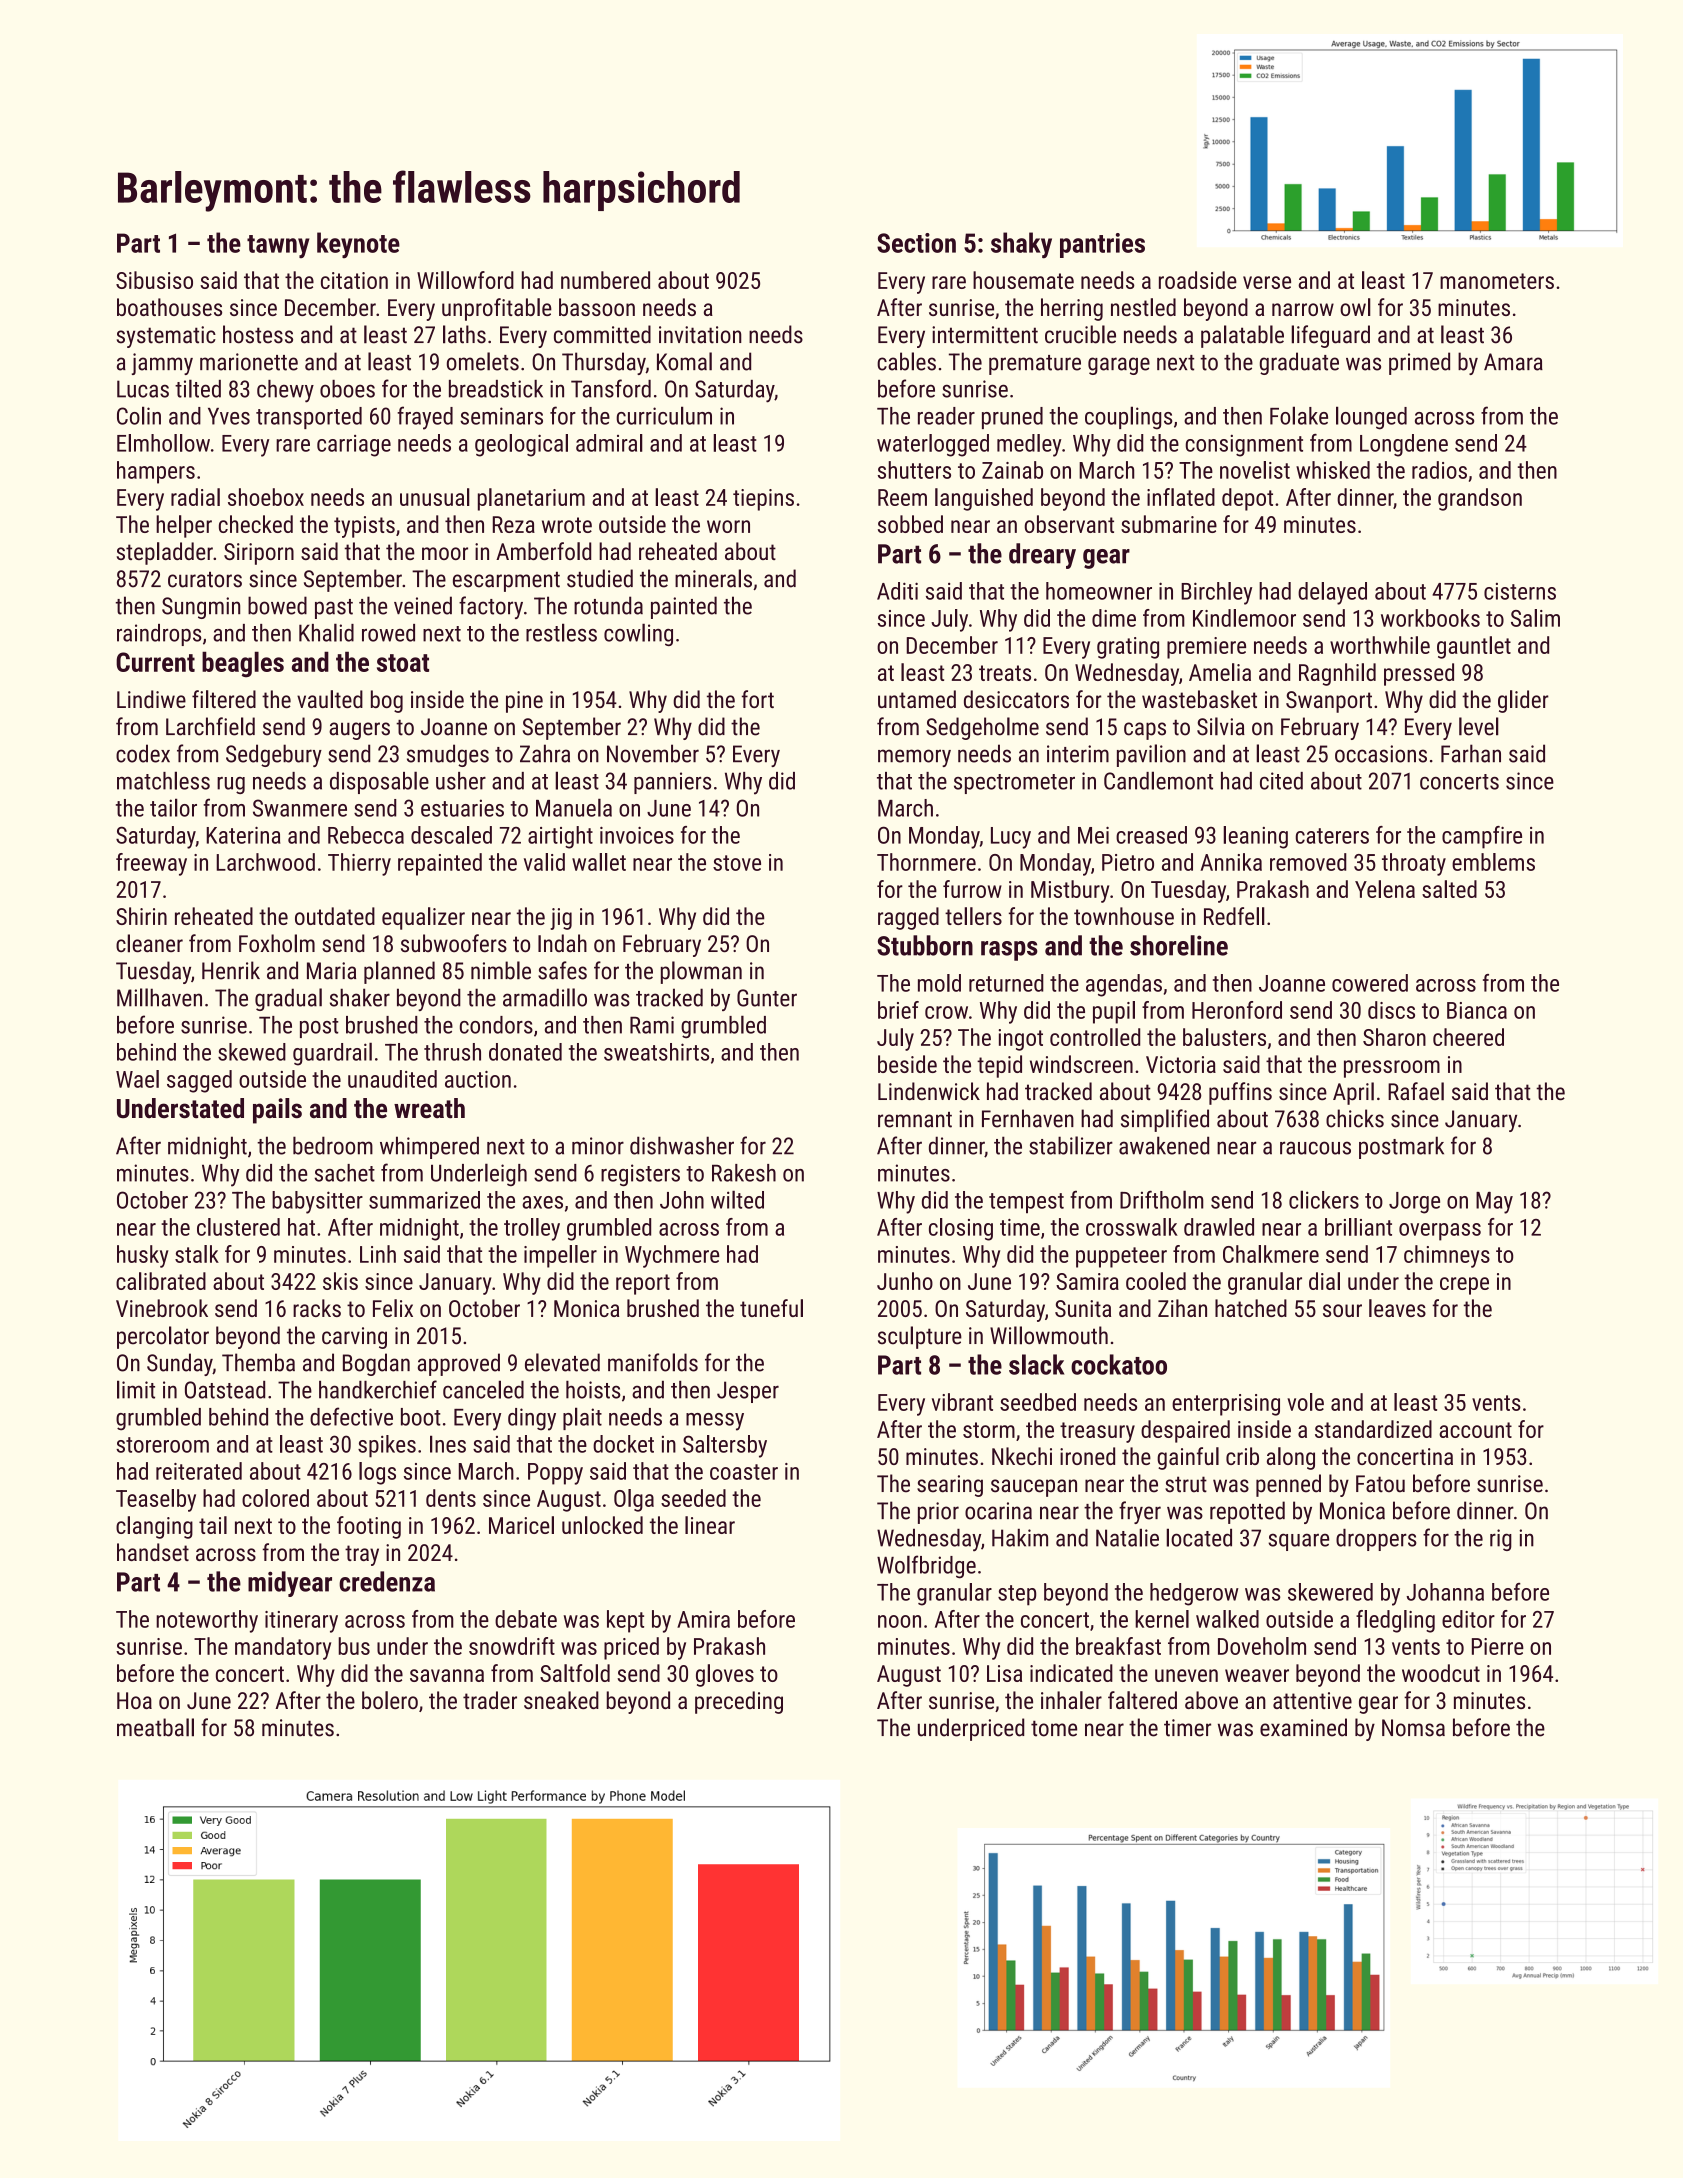 This page has height=2178, width=1683. Describe the element at coordinates (238, 1227) in the page. I see `clustered` at that location.
